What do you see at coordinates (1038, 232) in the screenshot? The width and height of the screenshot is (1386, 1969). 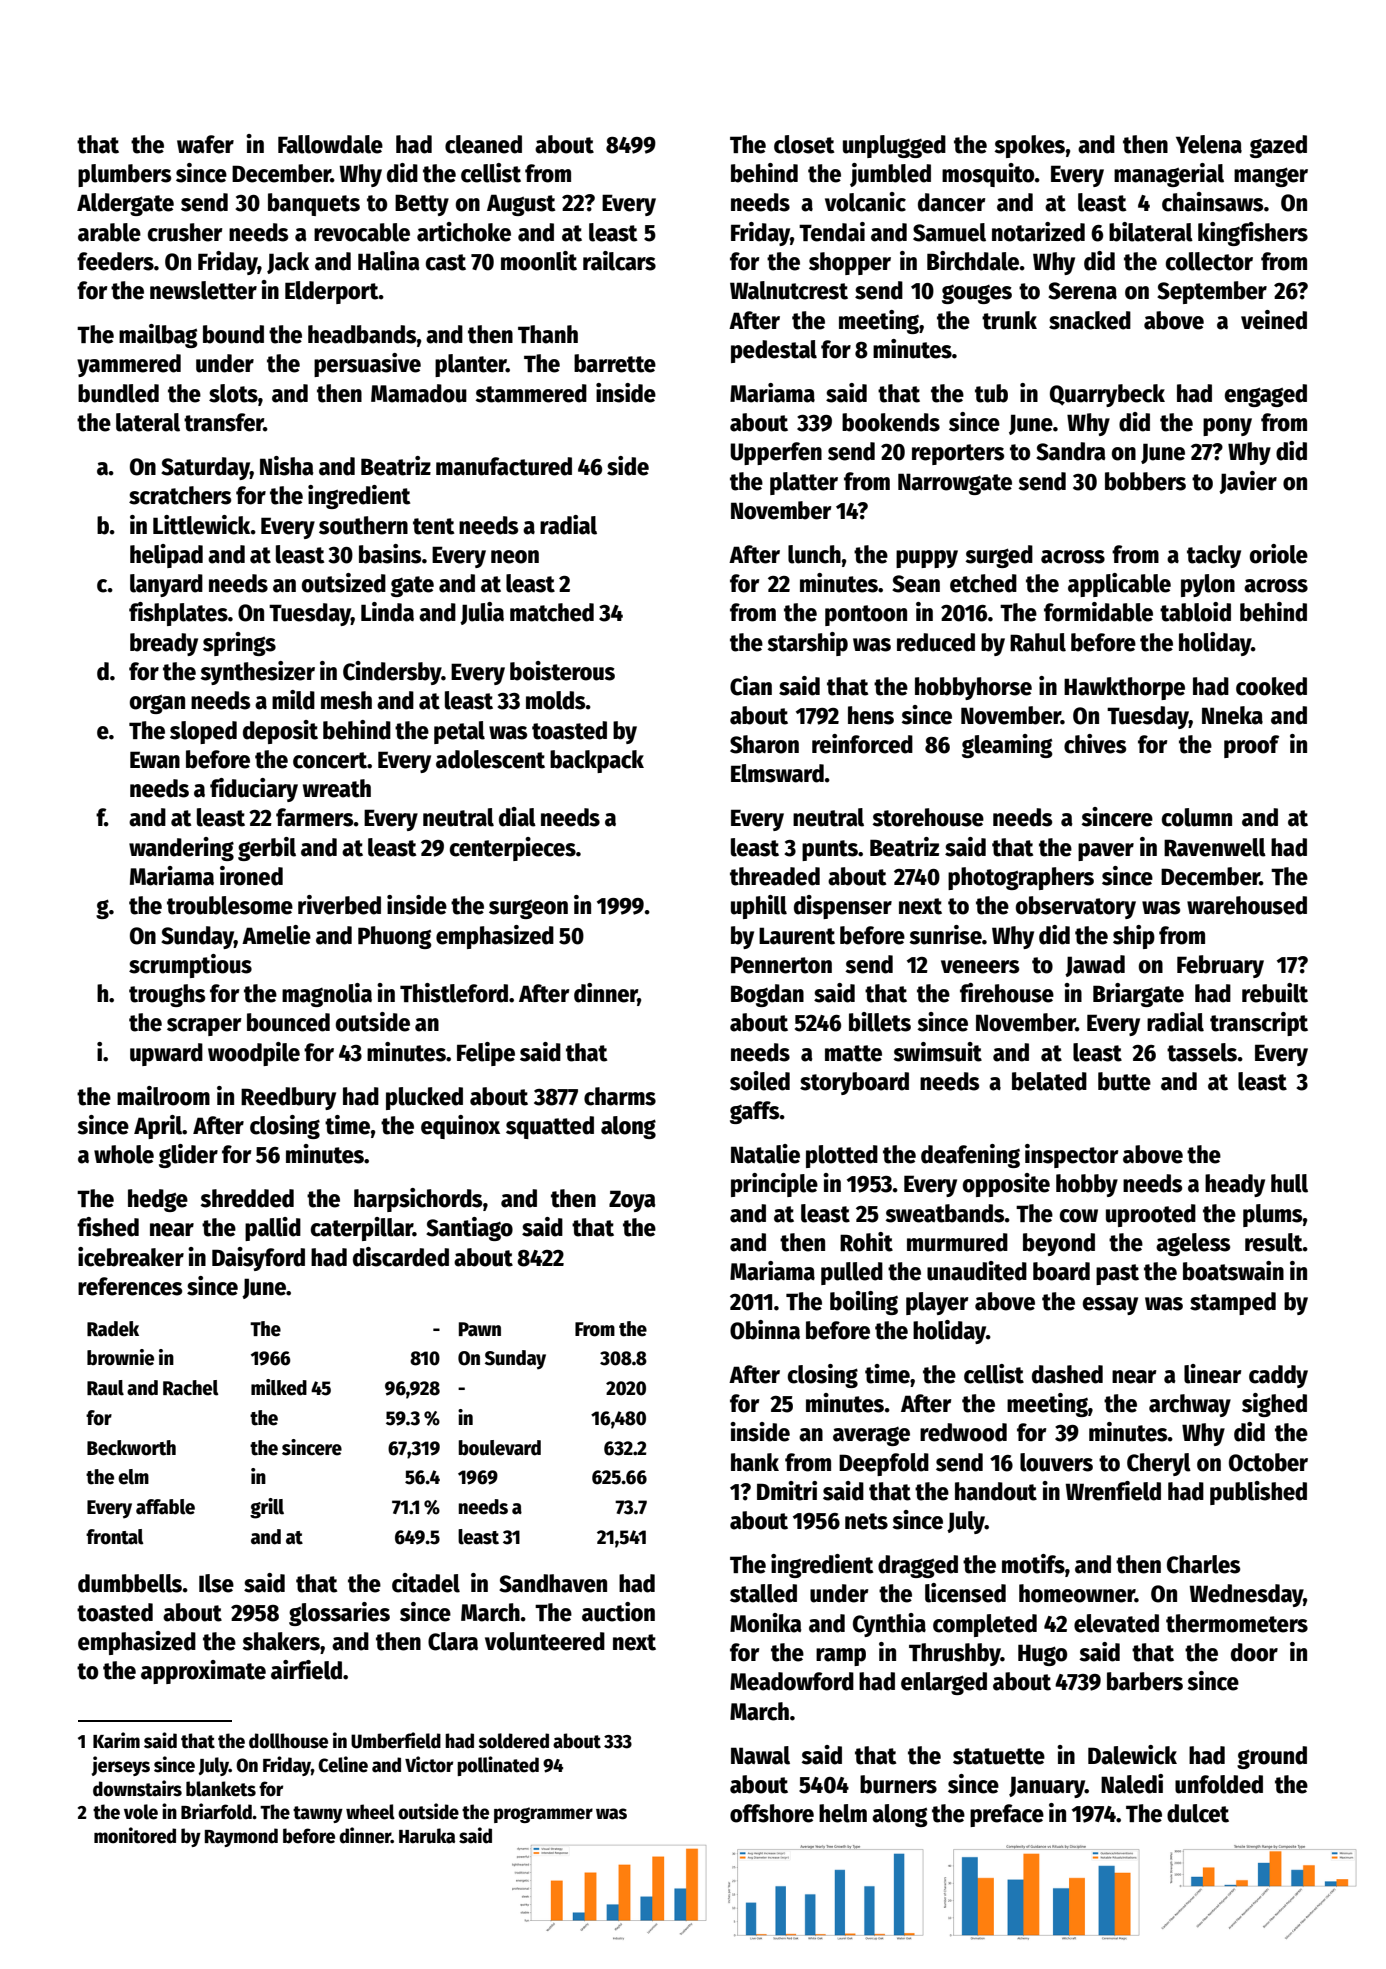 I see `notarized` at bounding box center [1038, 232].
